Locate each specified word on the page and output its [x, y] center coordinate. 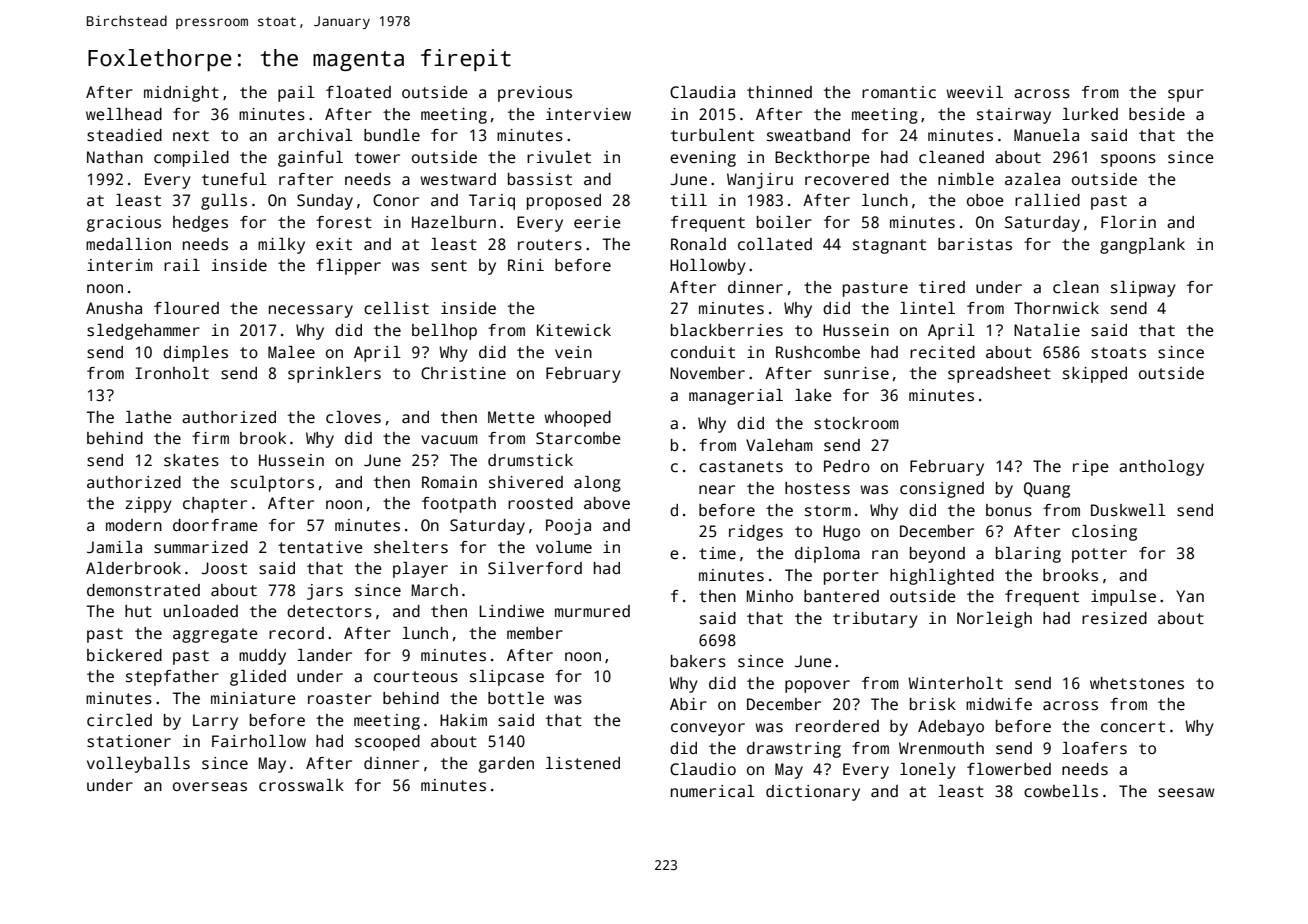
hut [138, 611]
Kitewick [574, 330]
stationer [129, 741]
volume [564, 547]
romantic [899, 92]
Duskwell [1128, 510]
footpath [459, 505]
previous [535, 94]
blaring [1028, 555]
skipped [1095, 375]
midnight [181, 94]
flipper [348, 267]
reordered [837, 726]
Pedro [847, 466]
